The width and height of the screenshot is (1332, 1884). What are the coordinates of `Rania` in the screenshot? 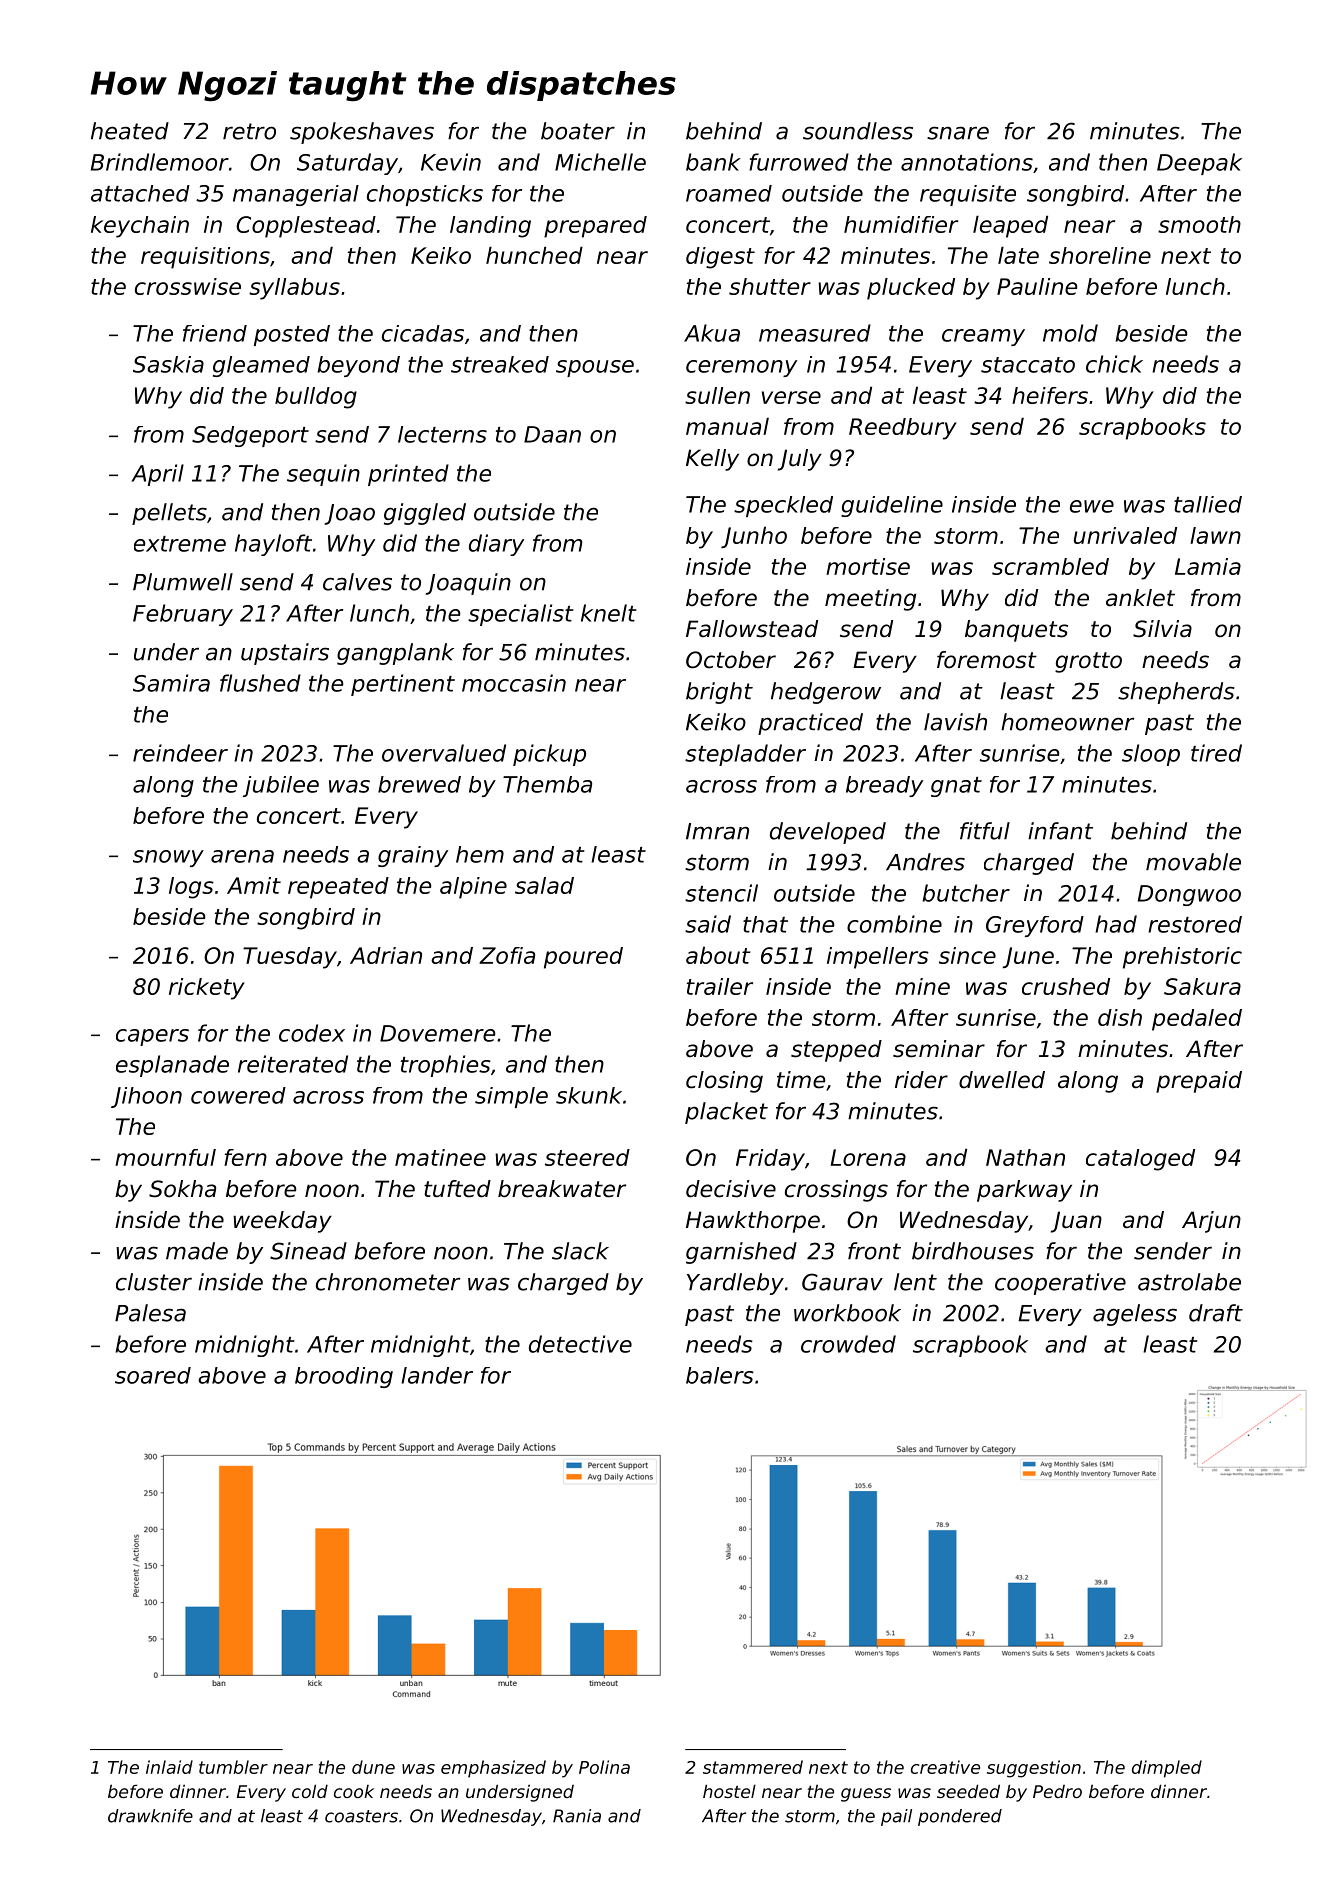 It's located at (577, 1816).
